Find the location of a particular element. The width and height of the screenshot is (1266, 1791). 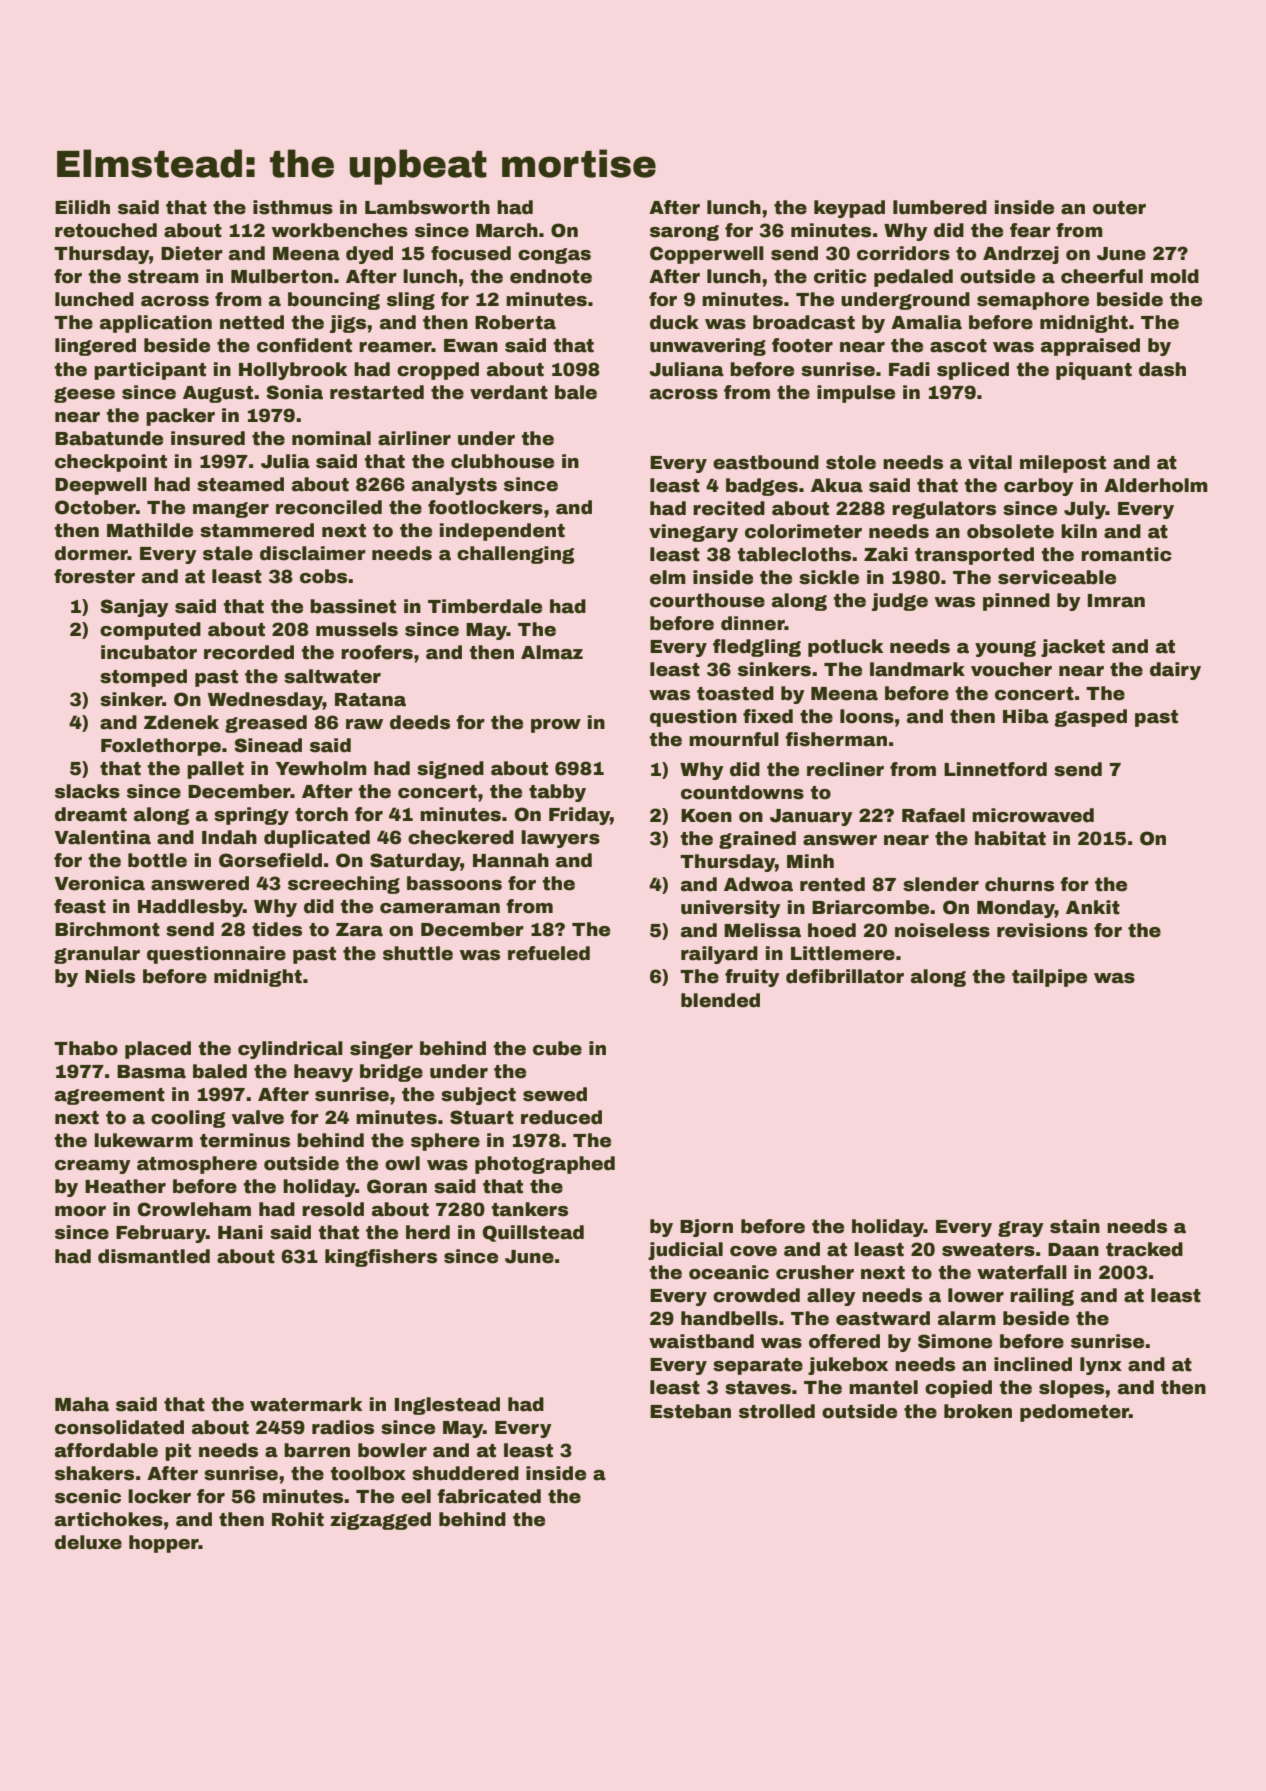

photographed is located at coordinates (545, 1165).
